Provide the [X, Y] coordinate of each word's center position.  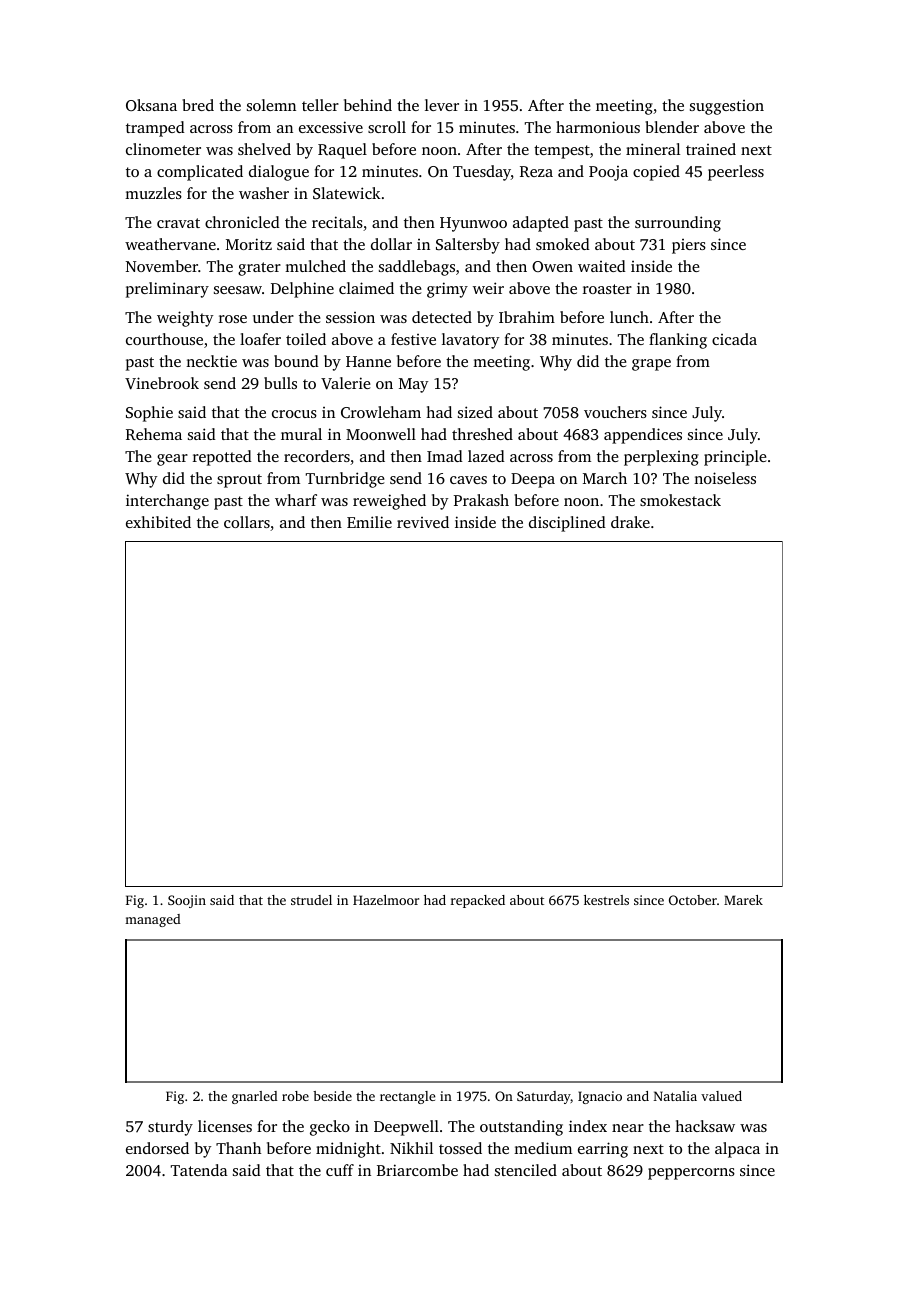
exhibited [158, 522]
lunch [629, 317]
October [693, 900]
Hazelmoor [386, 900]
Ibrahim [527, 317]
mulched [315, 266]
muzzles [153, 193]
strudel [311, 900]
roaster [607, 289]
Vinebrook [162, 383]
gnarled [255, 1097]
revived [423, 522]
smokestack [680, 500]
